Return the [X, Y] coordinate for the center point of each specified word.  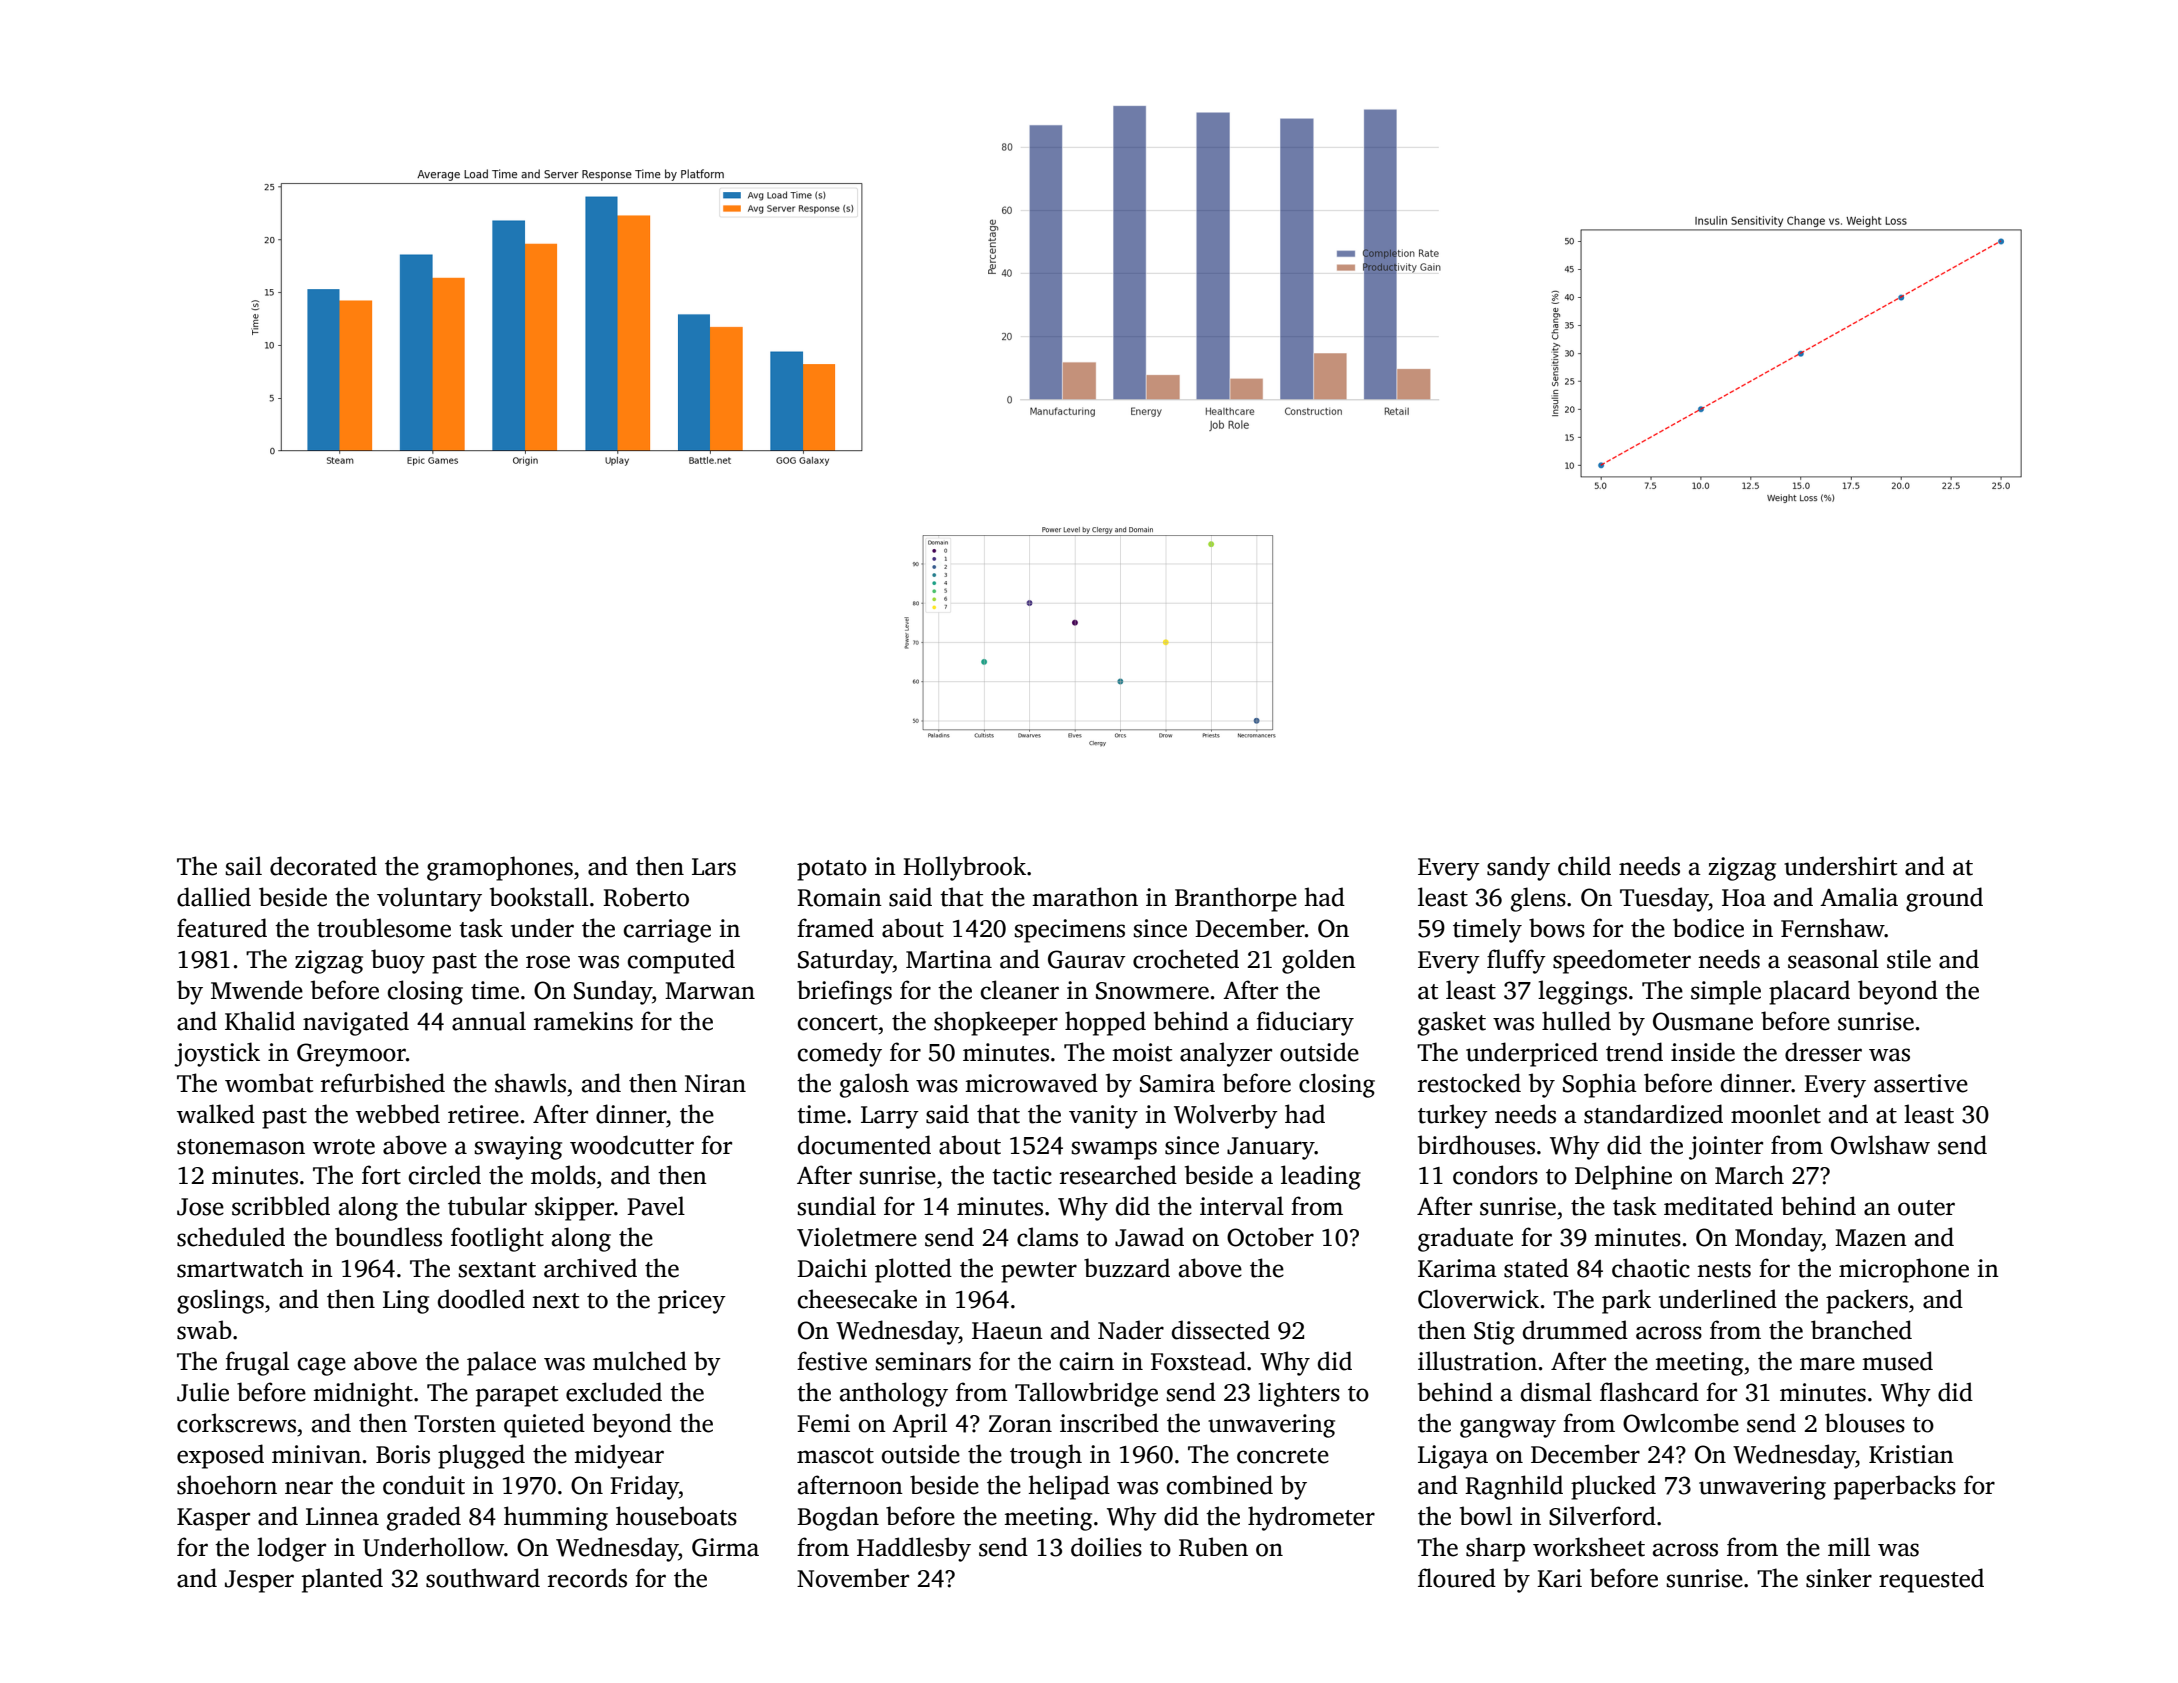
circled [445, 1175]
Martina [949, 959]
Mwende [257, 990]
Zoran [1020, 1424]
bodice [1708, 928]
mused [1897, 1361]
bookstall [539, 897]
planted [342, 1580]
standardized [1653, 1114]
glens [1538, 899]
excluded [614, 1392]
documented [864, 1145]
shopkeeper [996, 1023]
